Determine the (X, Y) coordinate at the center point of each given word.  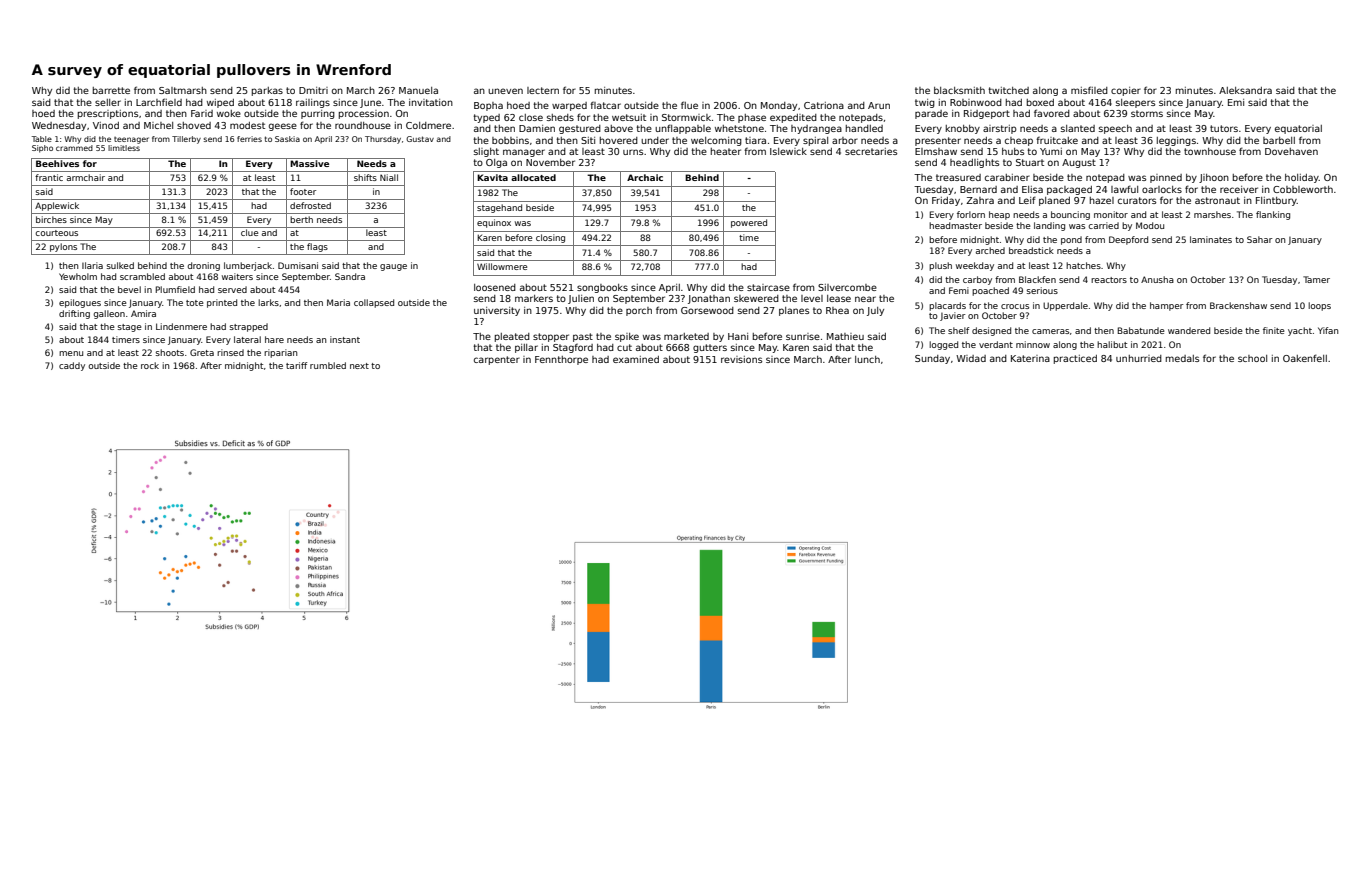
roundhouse (363, 125)
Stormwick (686, 117)
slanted (1078, 128)
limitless (124, 148)
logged (943, 345)
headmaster (955, 225)
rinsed (230, 352)
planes (794, 311)
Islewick (788, 151)
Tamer (1316, 279)
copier (1126, 91)
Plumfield (175, 289)
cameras (1050, 331)
